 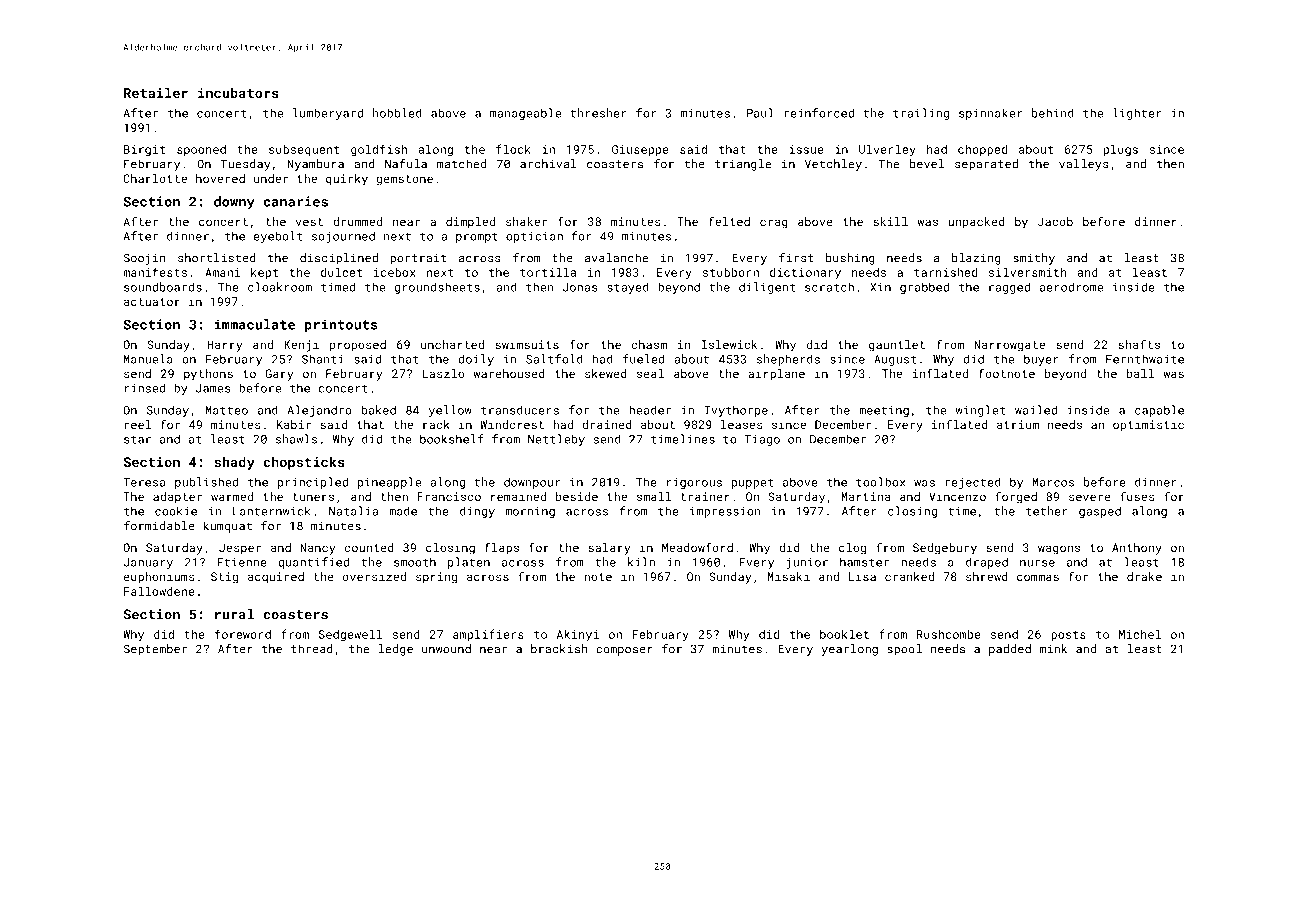 What do you see at coordinates (819, 113) in the screenshot?
I see `reinforced` at bounding box center [819, 113].
